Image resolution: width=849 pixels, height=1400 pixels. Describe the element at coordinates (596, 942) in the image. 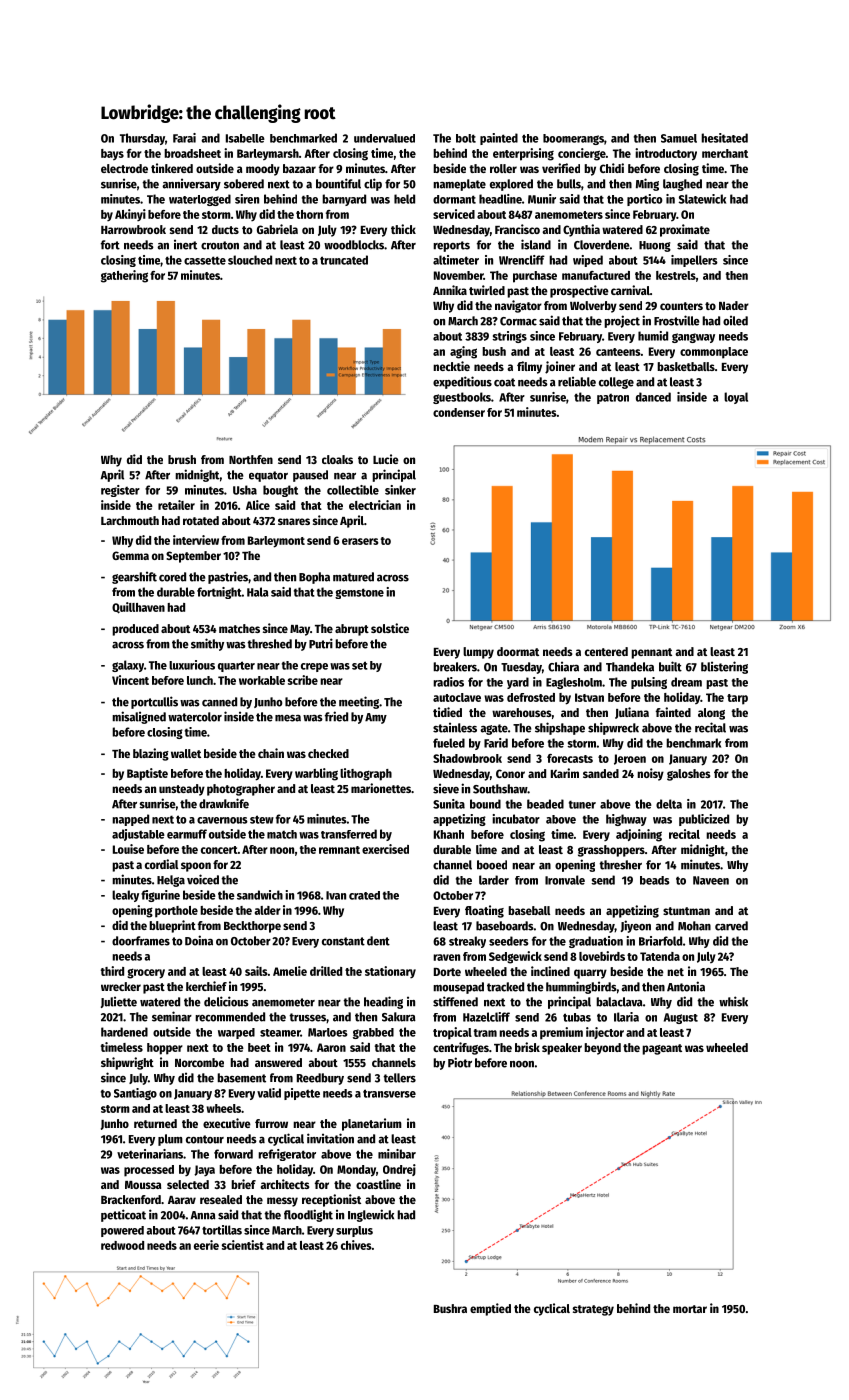

I see `graduation` at that location.
